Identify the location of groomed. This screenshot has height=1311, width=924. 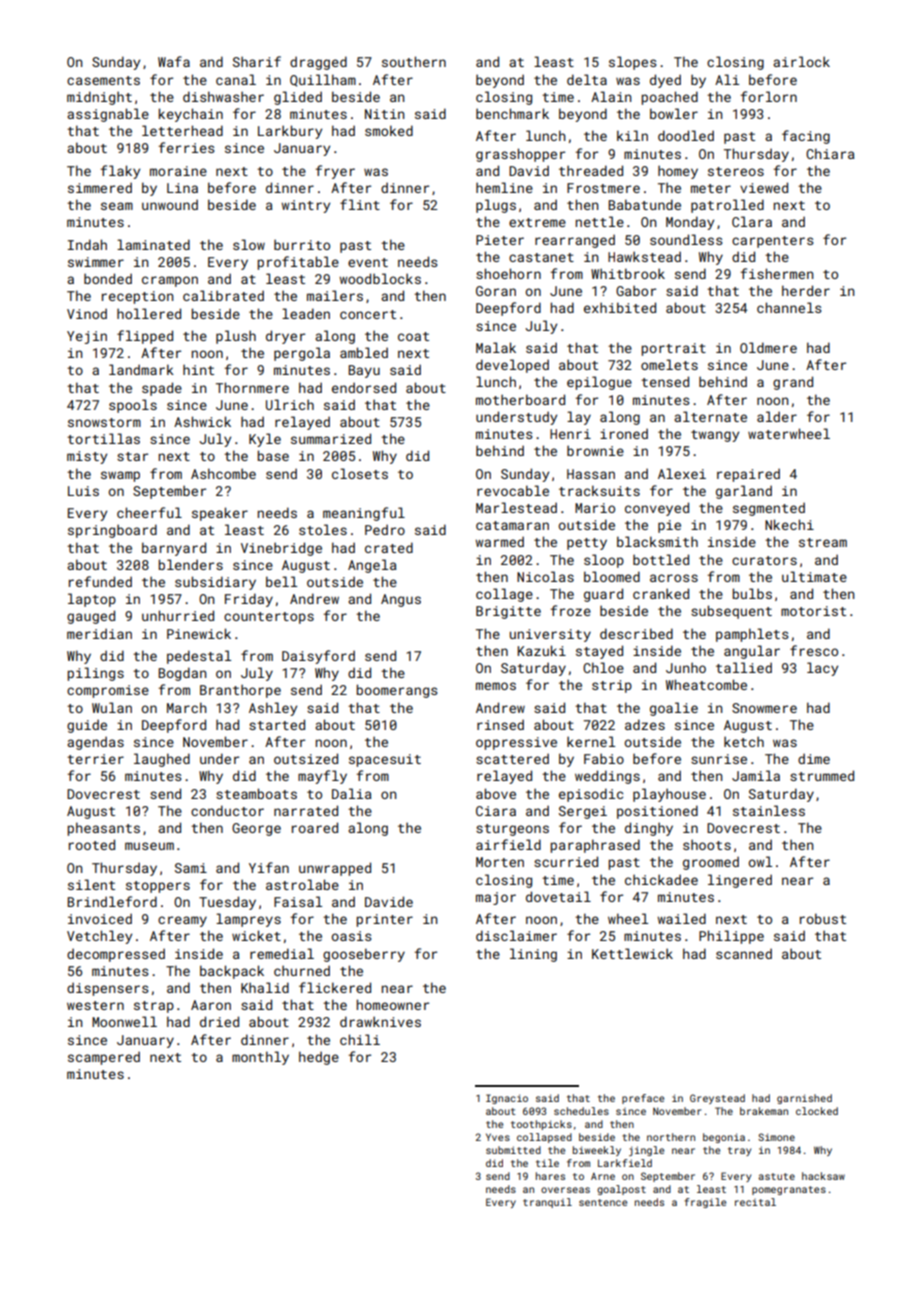
(711, 863).
